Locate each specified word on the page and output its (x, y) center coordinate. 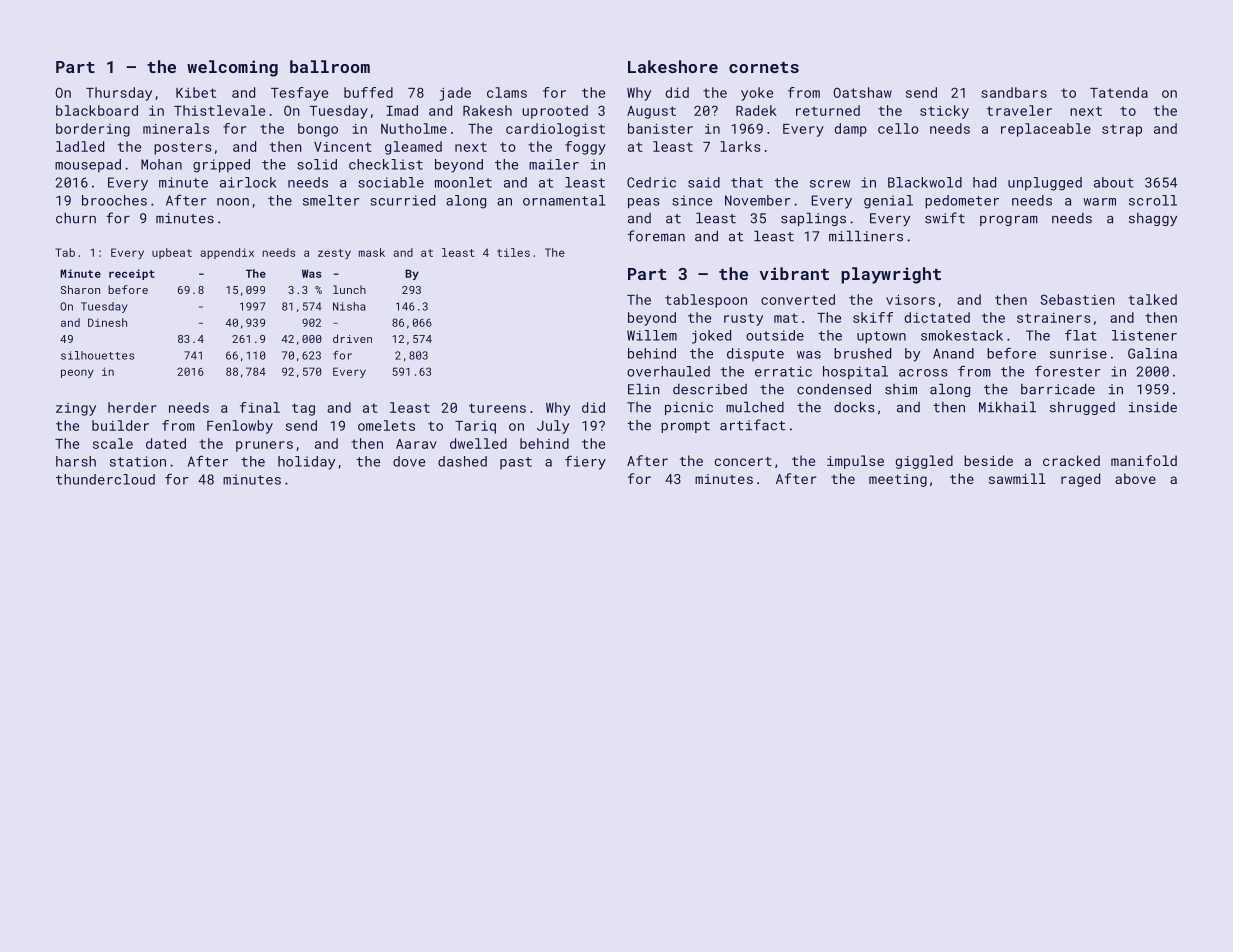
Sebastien (1077, 299)
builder (120, 425)
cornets (764, 67)
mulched (755, 407)
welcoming (232, 68)
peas (644, 203)
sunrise (1078, 353)
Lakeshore (673, 66)
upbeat (172, 253)
